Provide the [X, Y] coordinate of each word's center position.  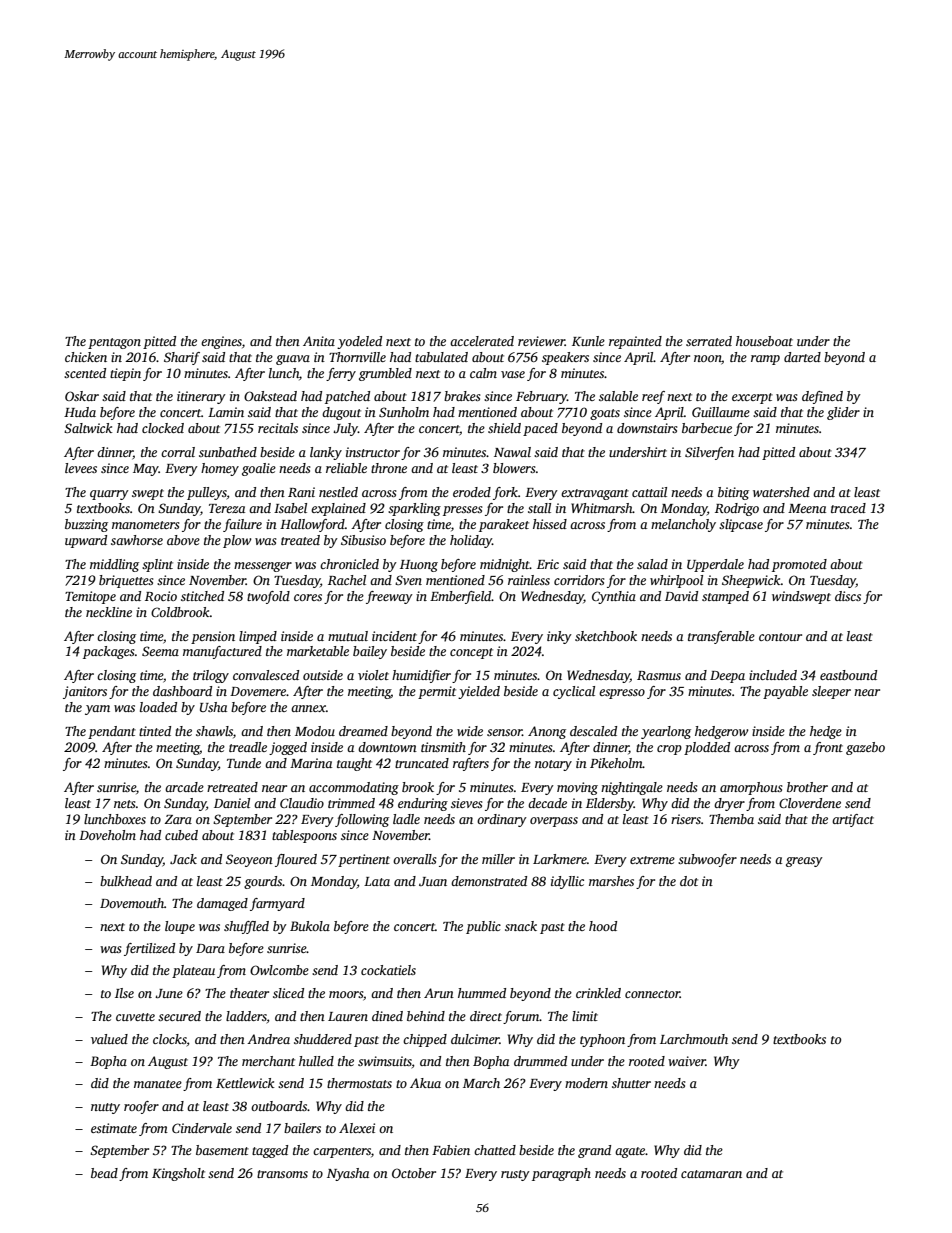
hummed [482, 993]
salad [652, 564]
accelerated [482, 341]
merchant [268, 1061]
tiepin [125, 374]
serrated [709, 341]
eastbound [848, 675]
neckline [109, 612]
